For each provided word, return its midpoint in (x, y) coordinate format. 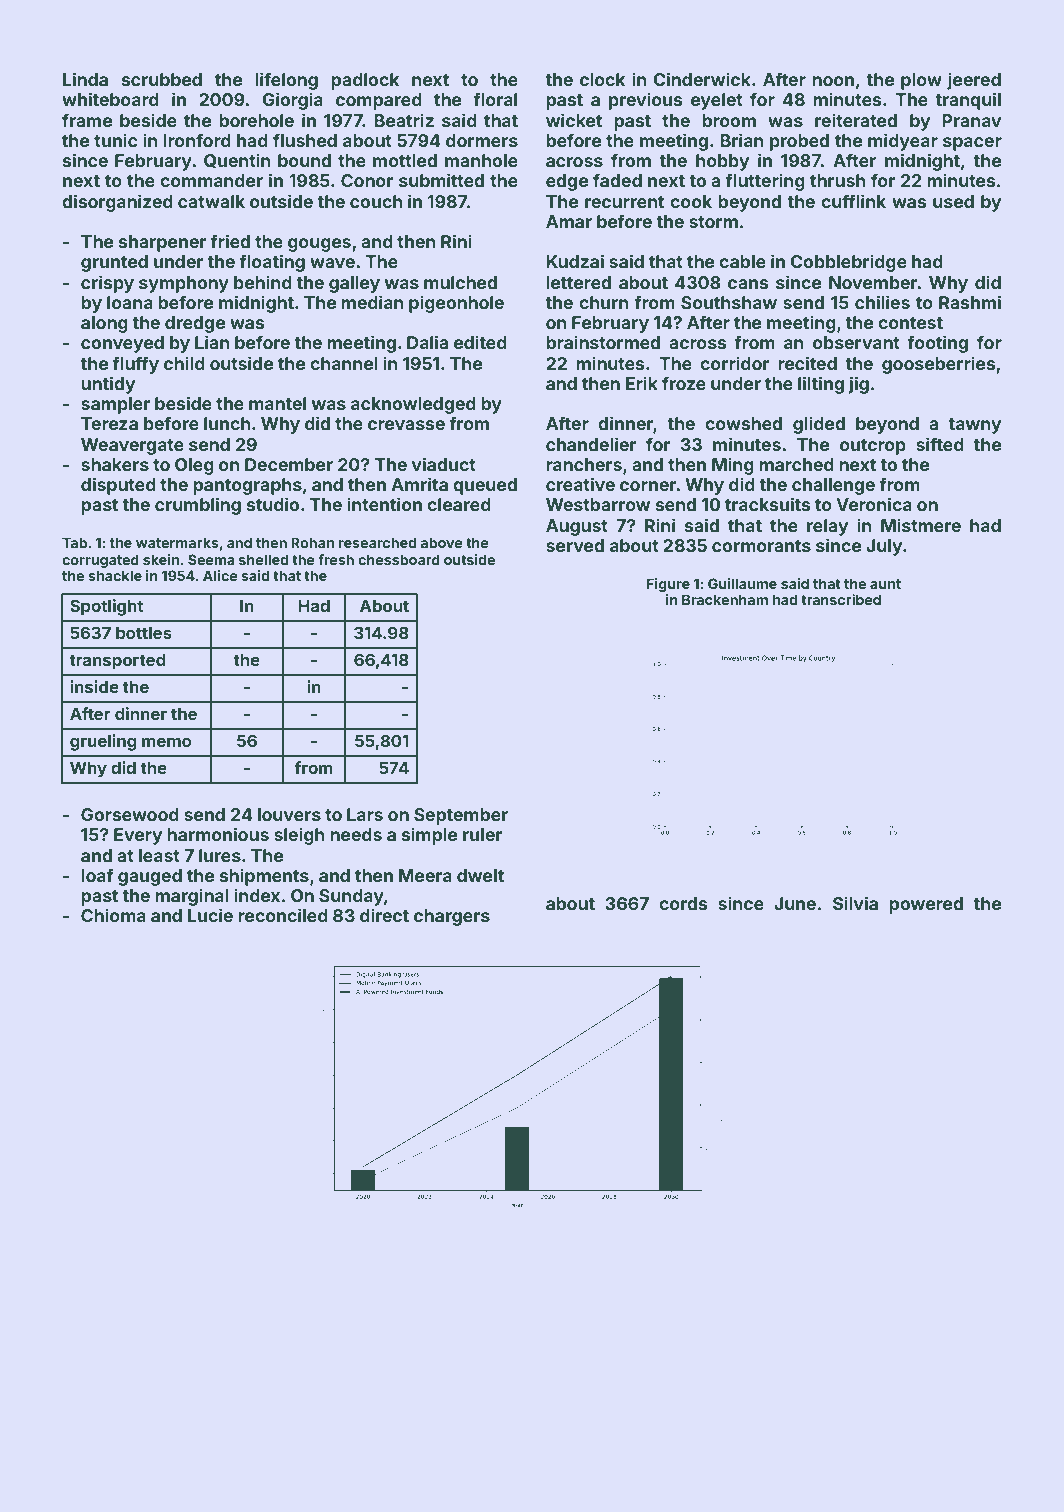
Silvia (855, 903)
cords (683, 903)
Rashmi (970, 302)
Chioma (113, 915)
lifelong (286, 81)
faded (617, 180)
